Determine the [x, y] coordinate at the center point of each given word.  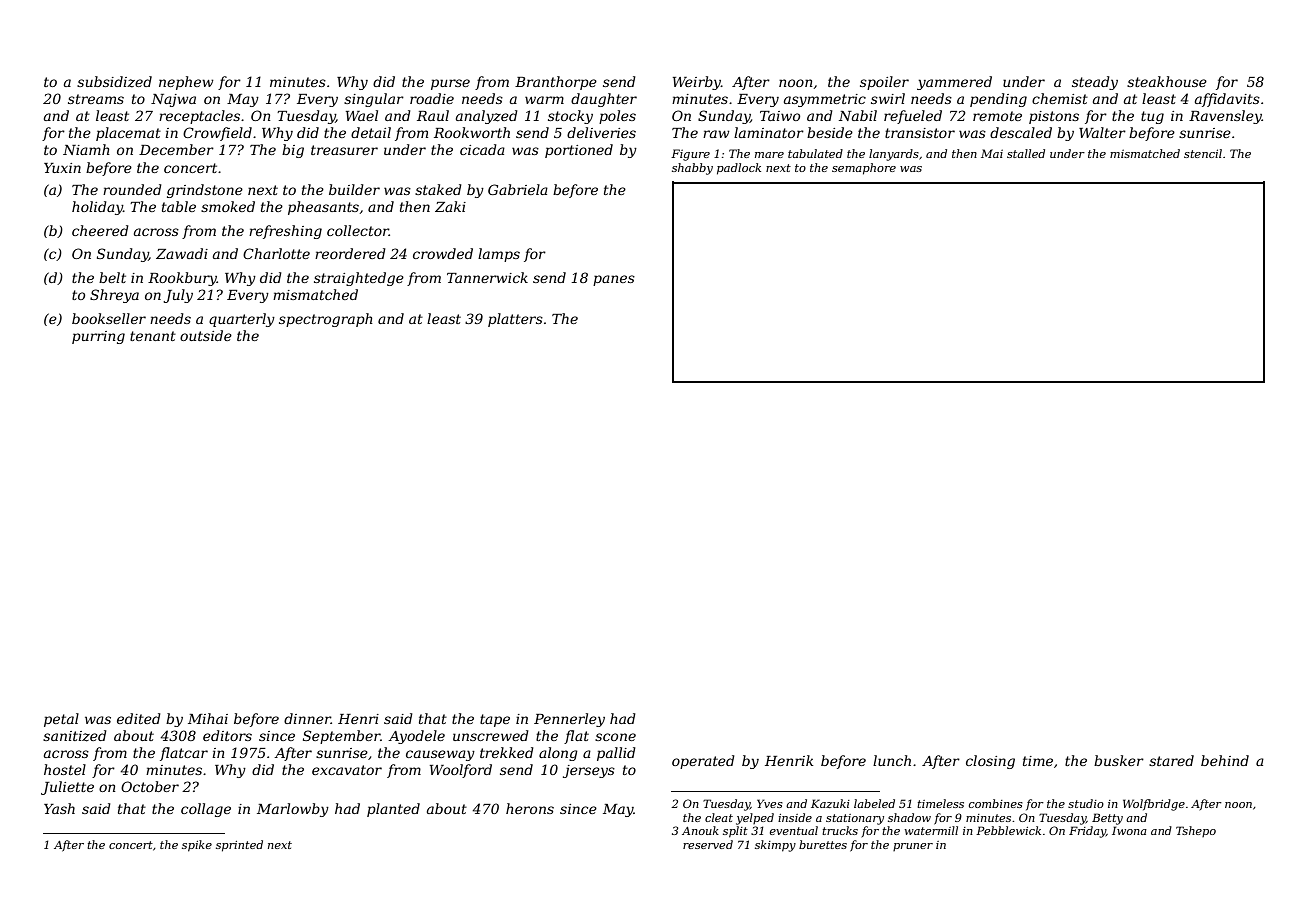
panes [614, 280]
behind [1225, 760]
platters [515, 320]
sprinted [239, 846]
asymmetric [825, 100]
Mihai [208, 718]
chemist [1060, 98]
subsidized [114, 82]
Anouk [700, 830]
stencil [1203, 153]
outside [206, 335]
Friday [1087, 832]
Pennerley [569, 720]
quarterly [242, 320]
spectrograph [326, 320]
